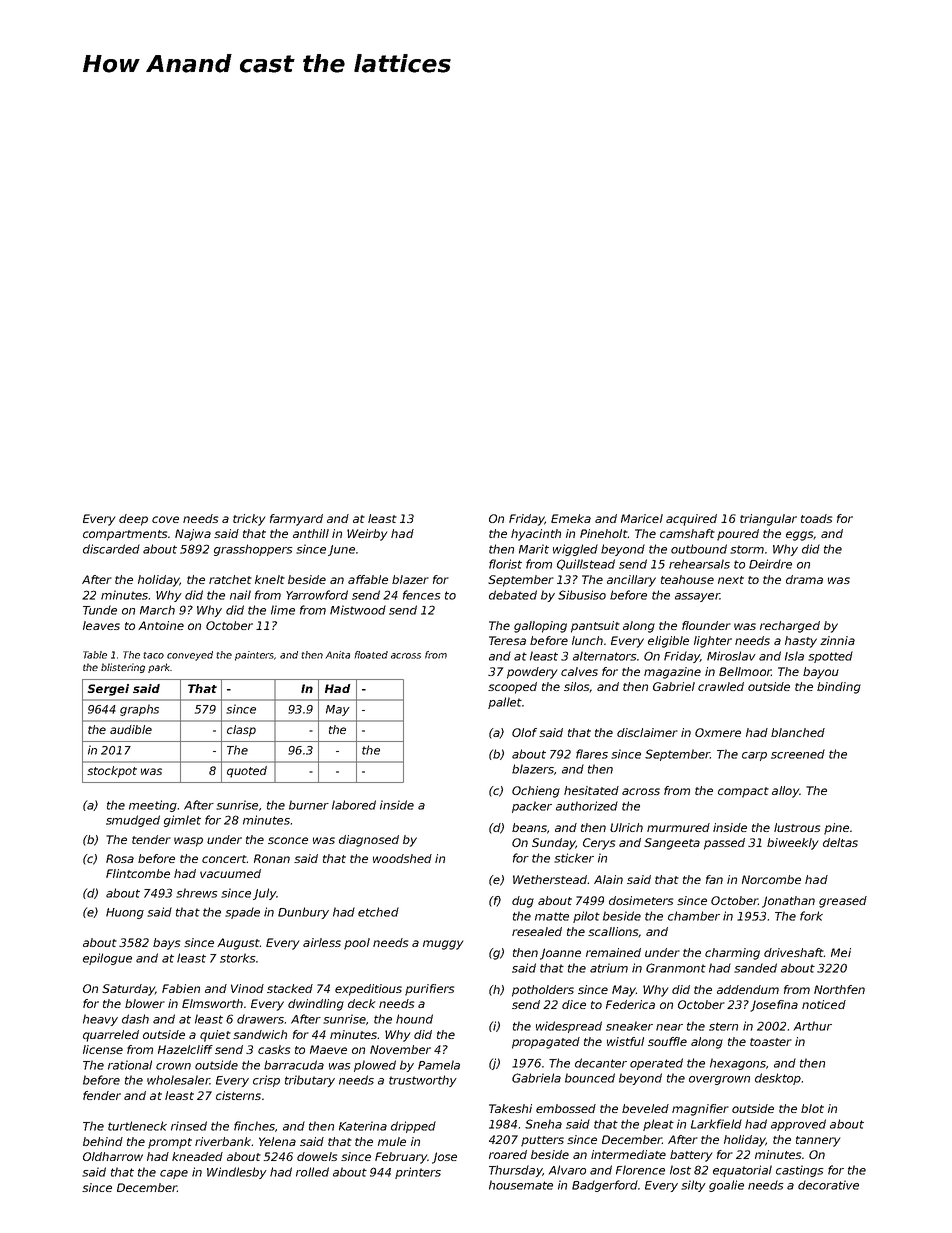  Describe the element at coordinates (358, 610) in the document. I see `Mistwood` at that location.
